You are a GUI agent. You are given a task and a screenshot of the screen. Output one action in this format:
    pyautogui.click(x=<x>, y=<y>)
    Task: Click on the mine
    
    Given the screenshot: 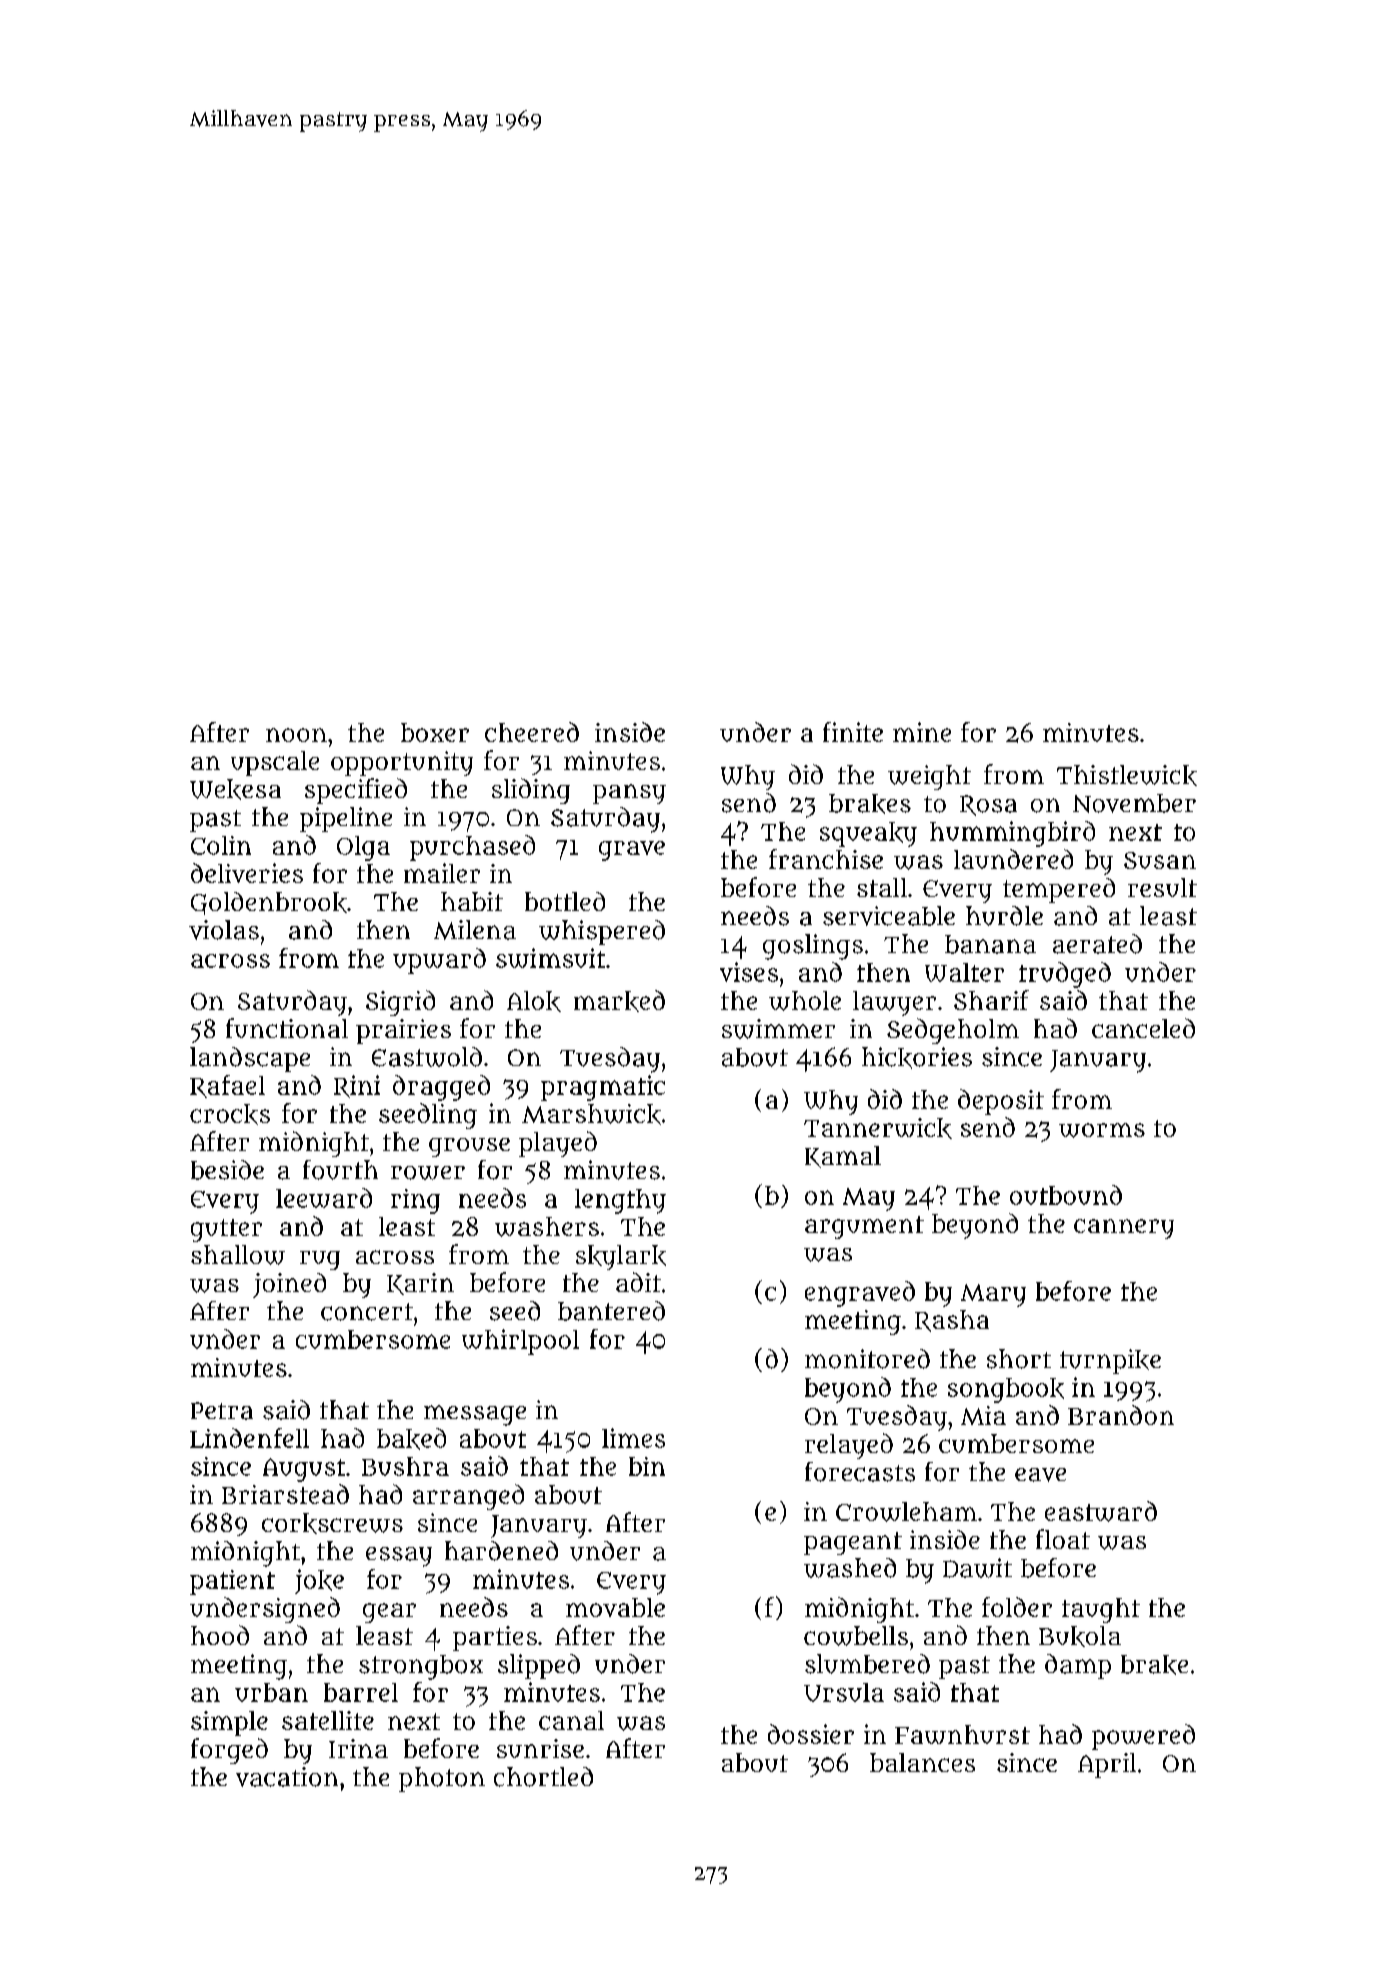 What is the action you would take?
    pyautogui.click(x=922, y=732)
